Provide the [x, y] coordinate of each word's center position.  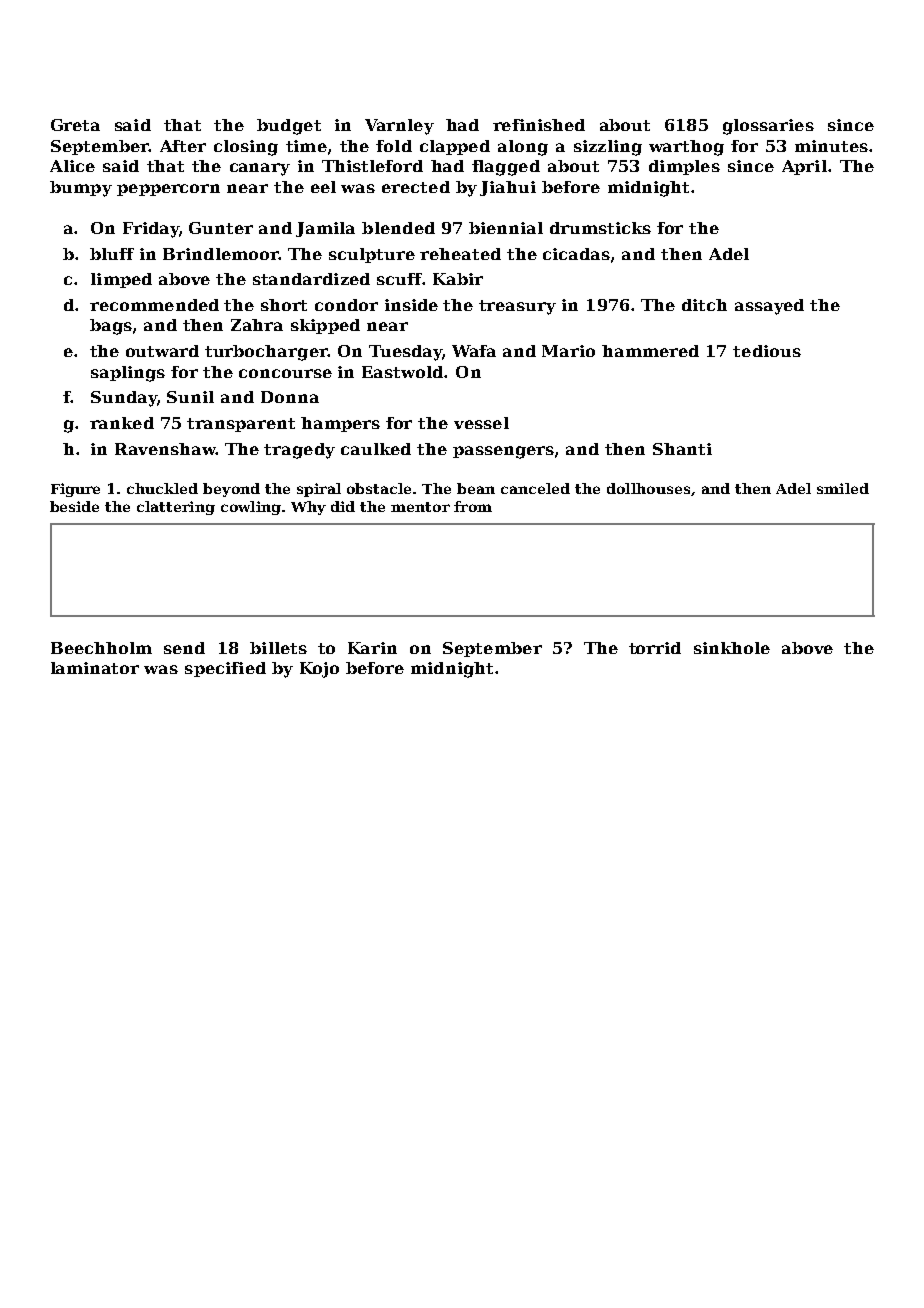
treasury [517, 307]
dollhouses [648, 488]
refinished [539, 125]
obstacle [379, 488]
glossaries [768, 127]
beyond [231, 490]
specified [225, 669]
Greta [75, 125]
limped [121, 280]
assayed [769, 307]
